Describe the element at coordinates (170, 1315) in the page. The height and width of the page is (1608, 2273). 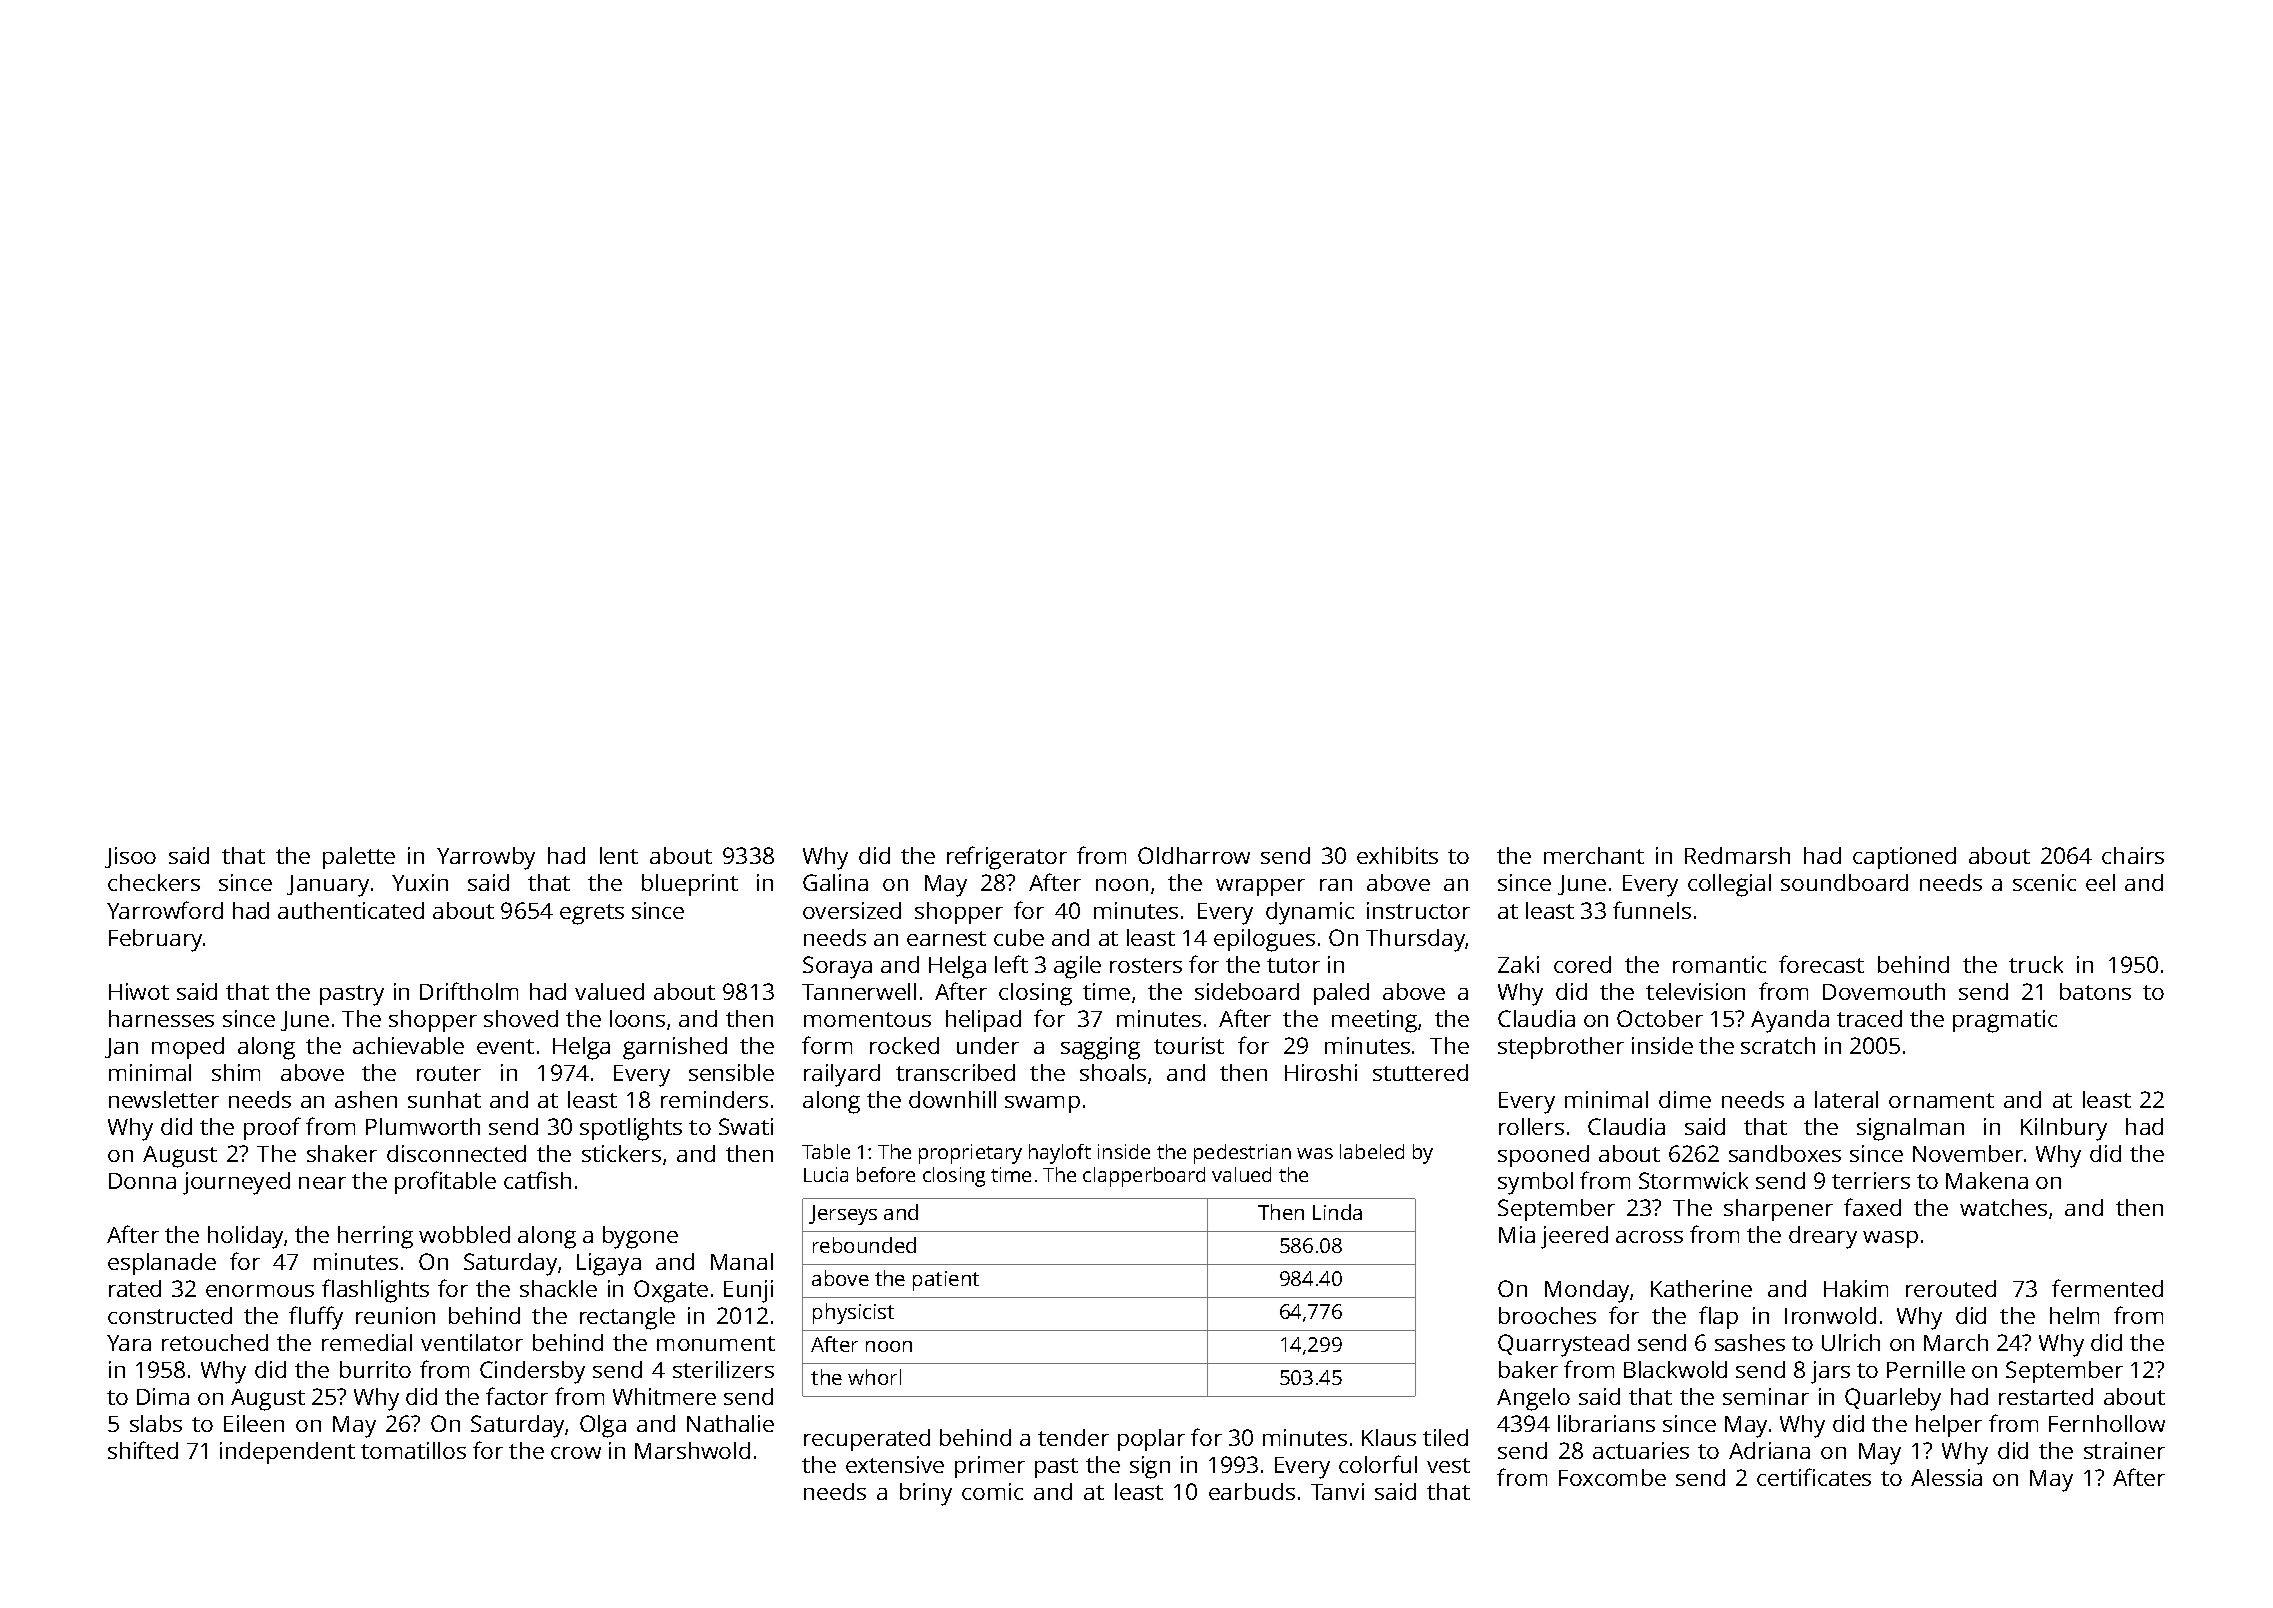
I see `constructed` at that location.
